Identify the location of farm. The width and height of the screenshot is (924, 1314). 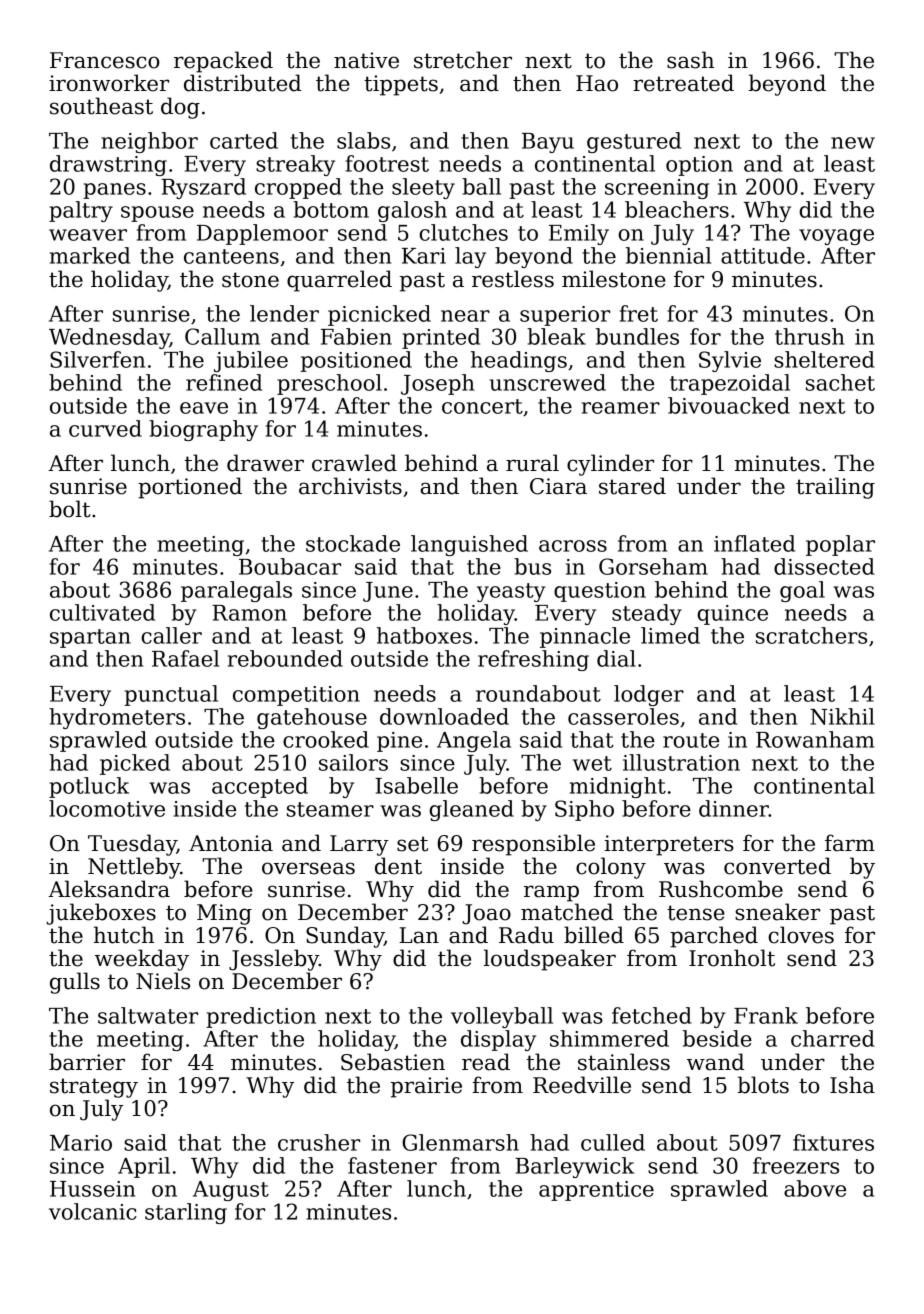
(850, 843).
